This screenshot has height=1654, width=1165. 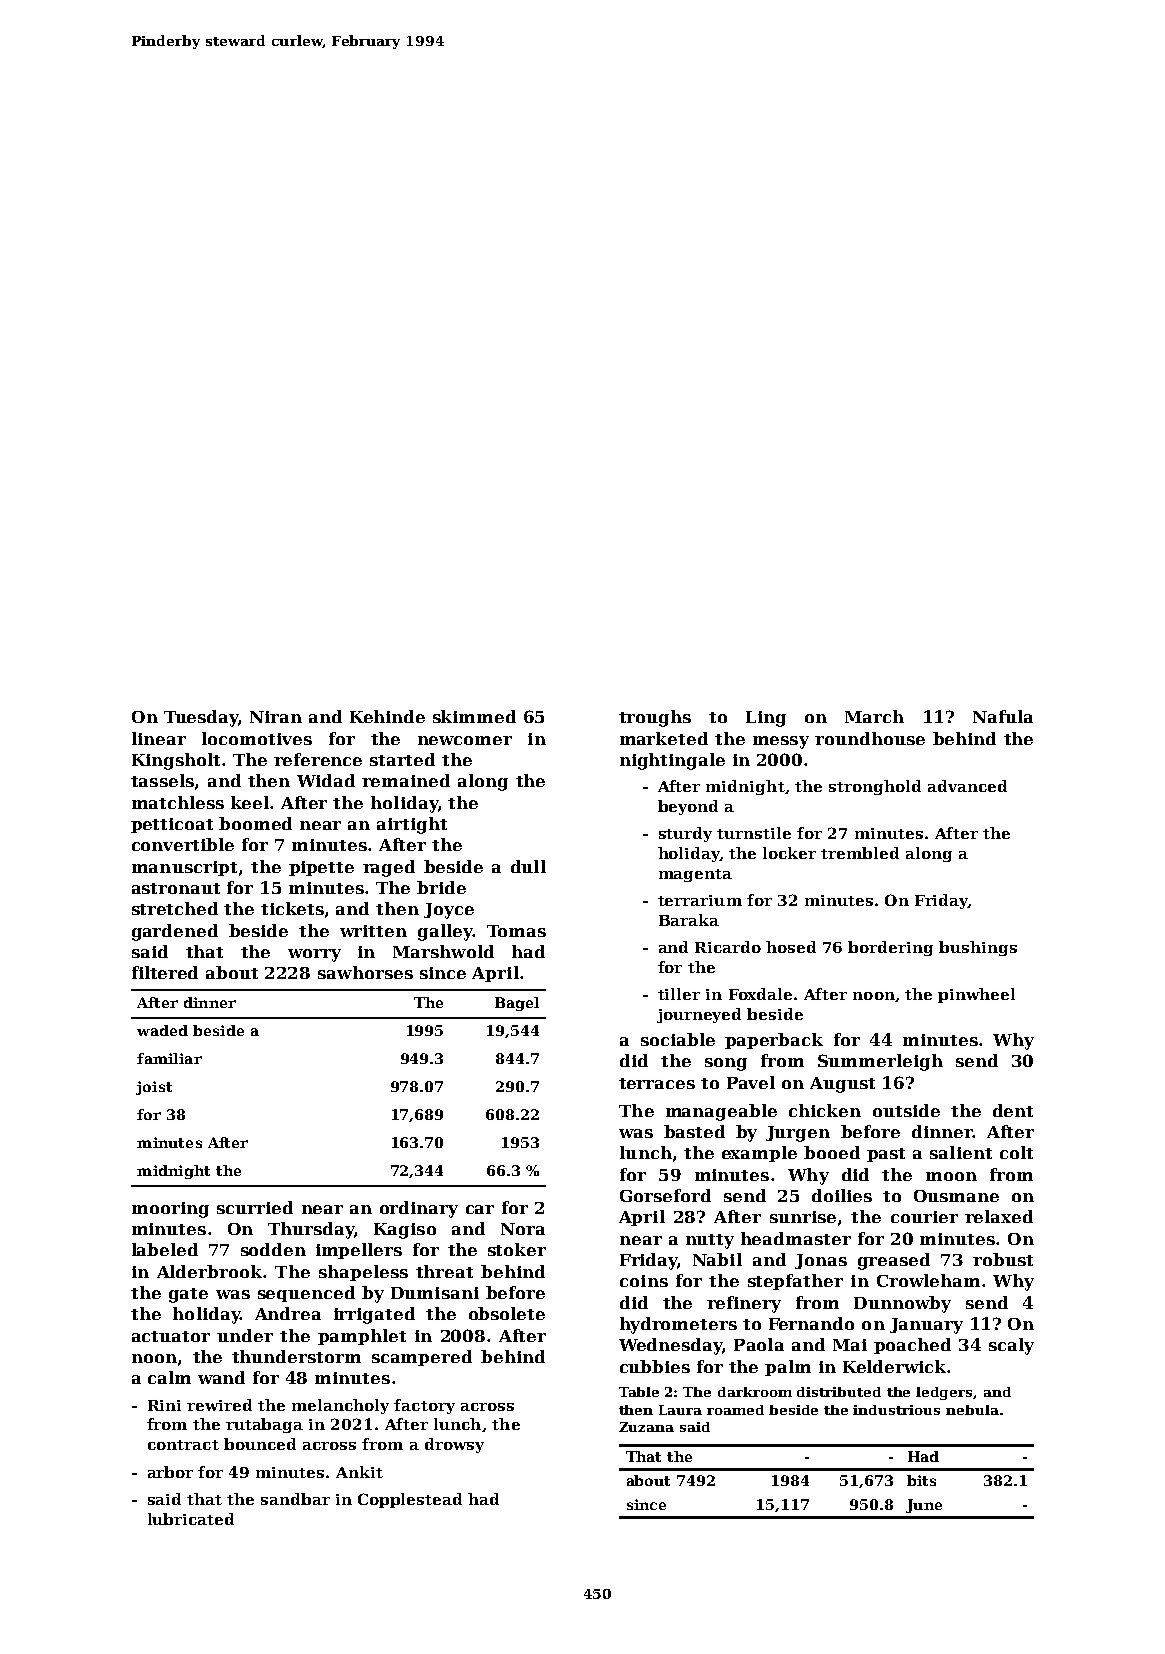 I want to click on Kehinde, so click(x=387, y=716).
